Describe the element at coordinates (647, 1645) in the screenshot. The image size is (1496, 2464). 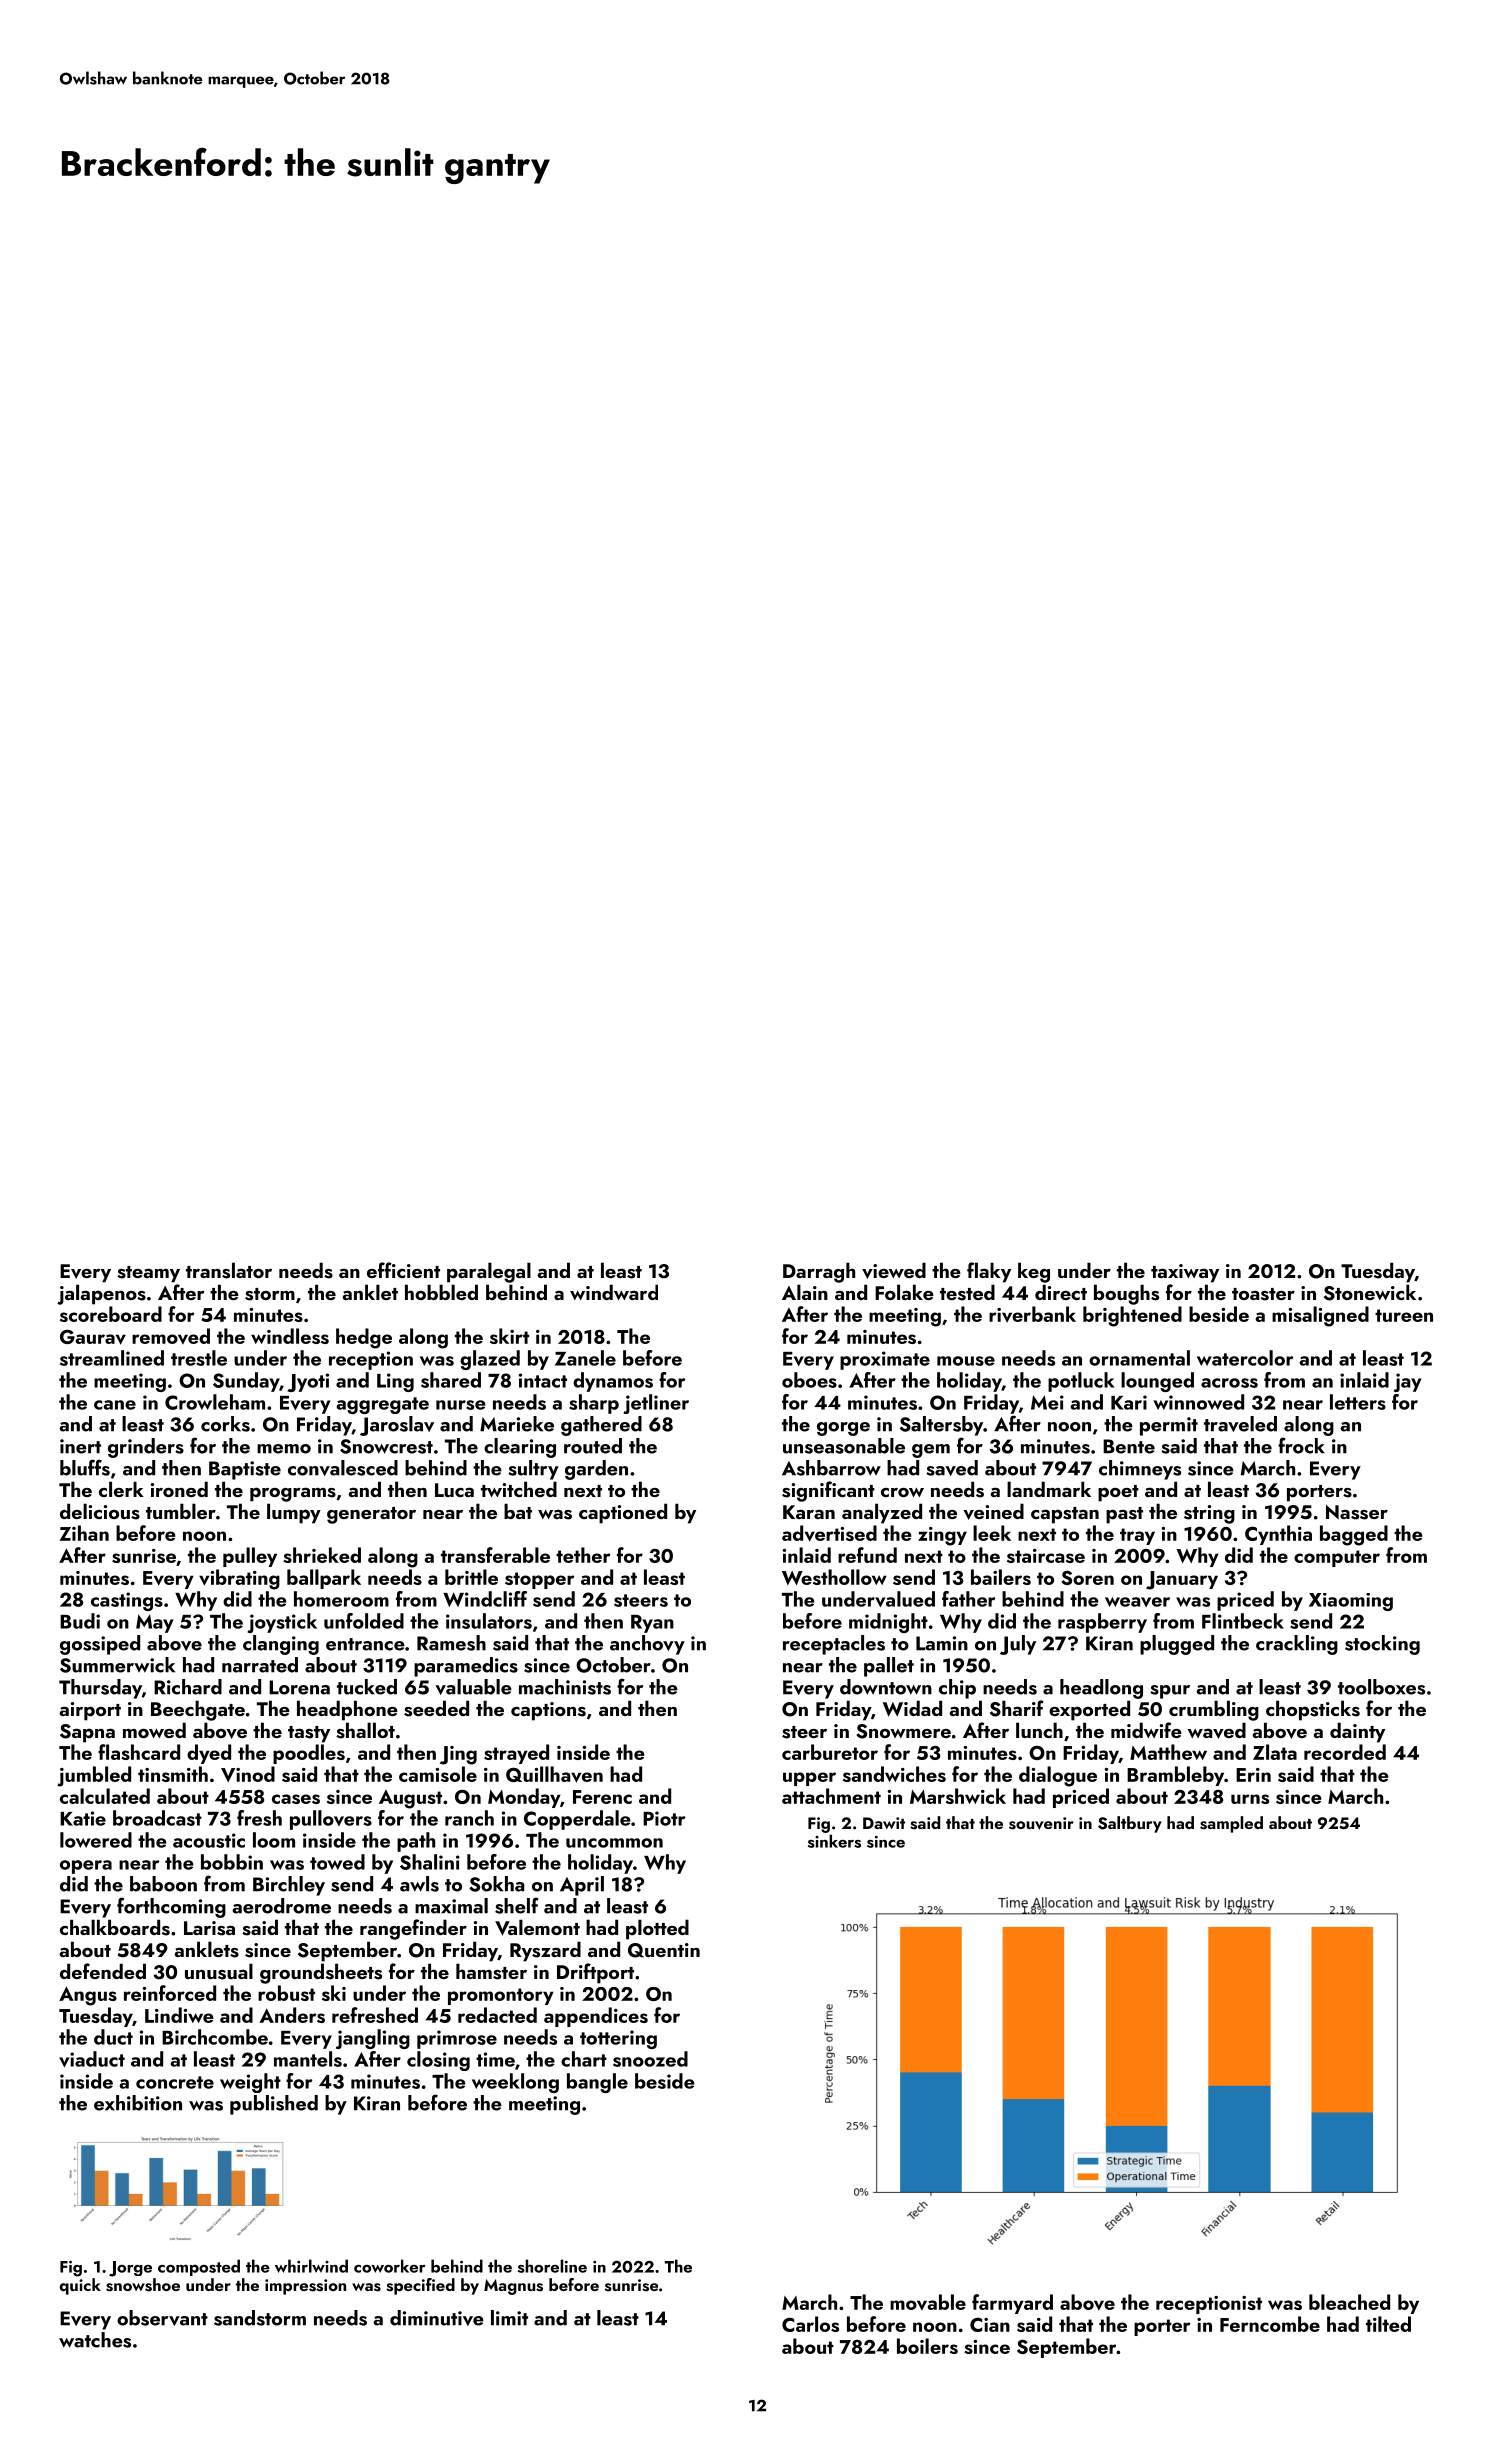
I see `anchovy` at that location.
